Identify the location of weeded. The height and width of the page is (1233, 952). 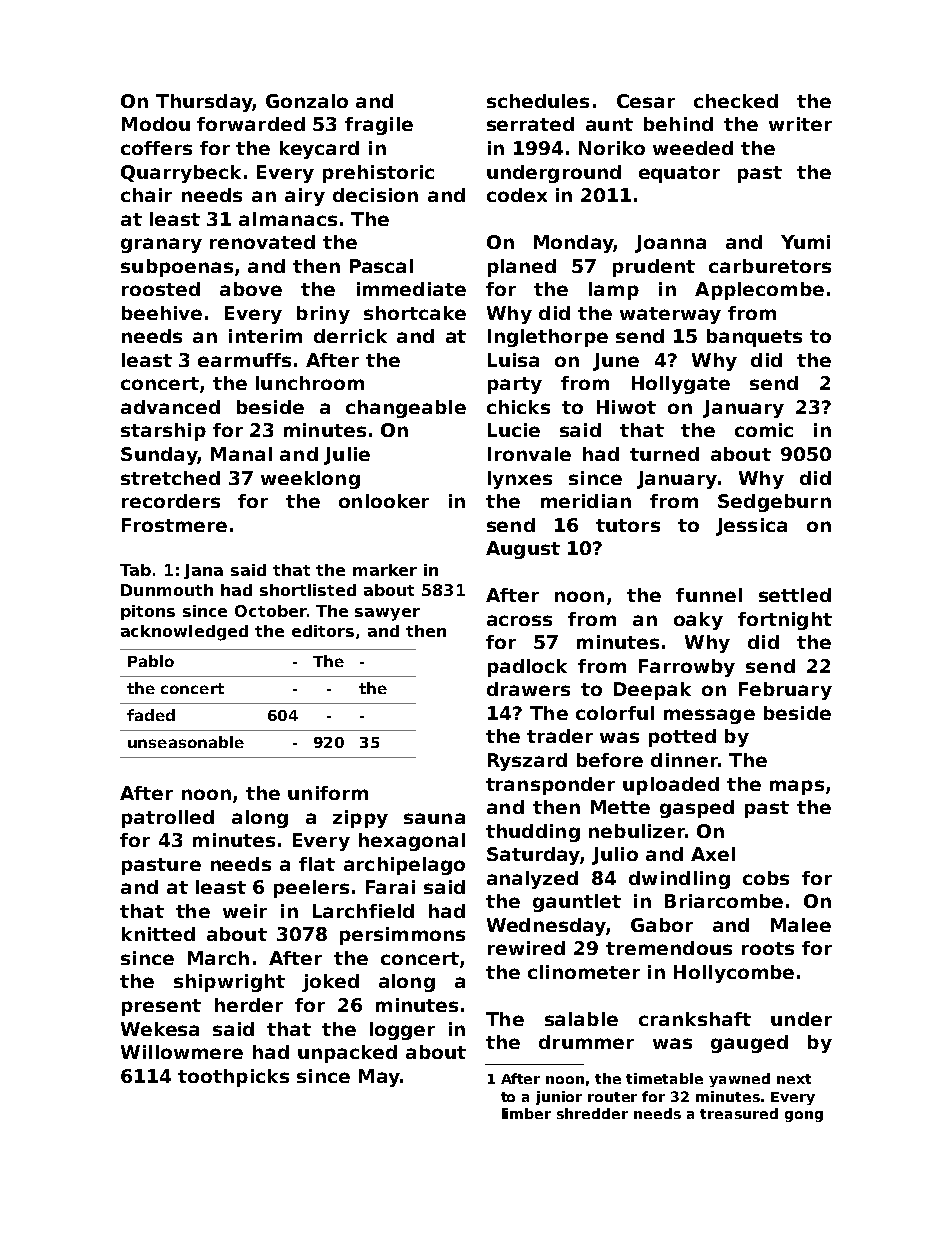
(693, 148).
